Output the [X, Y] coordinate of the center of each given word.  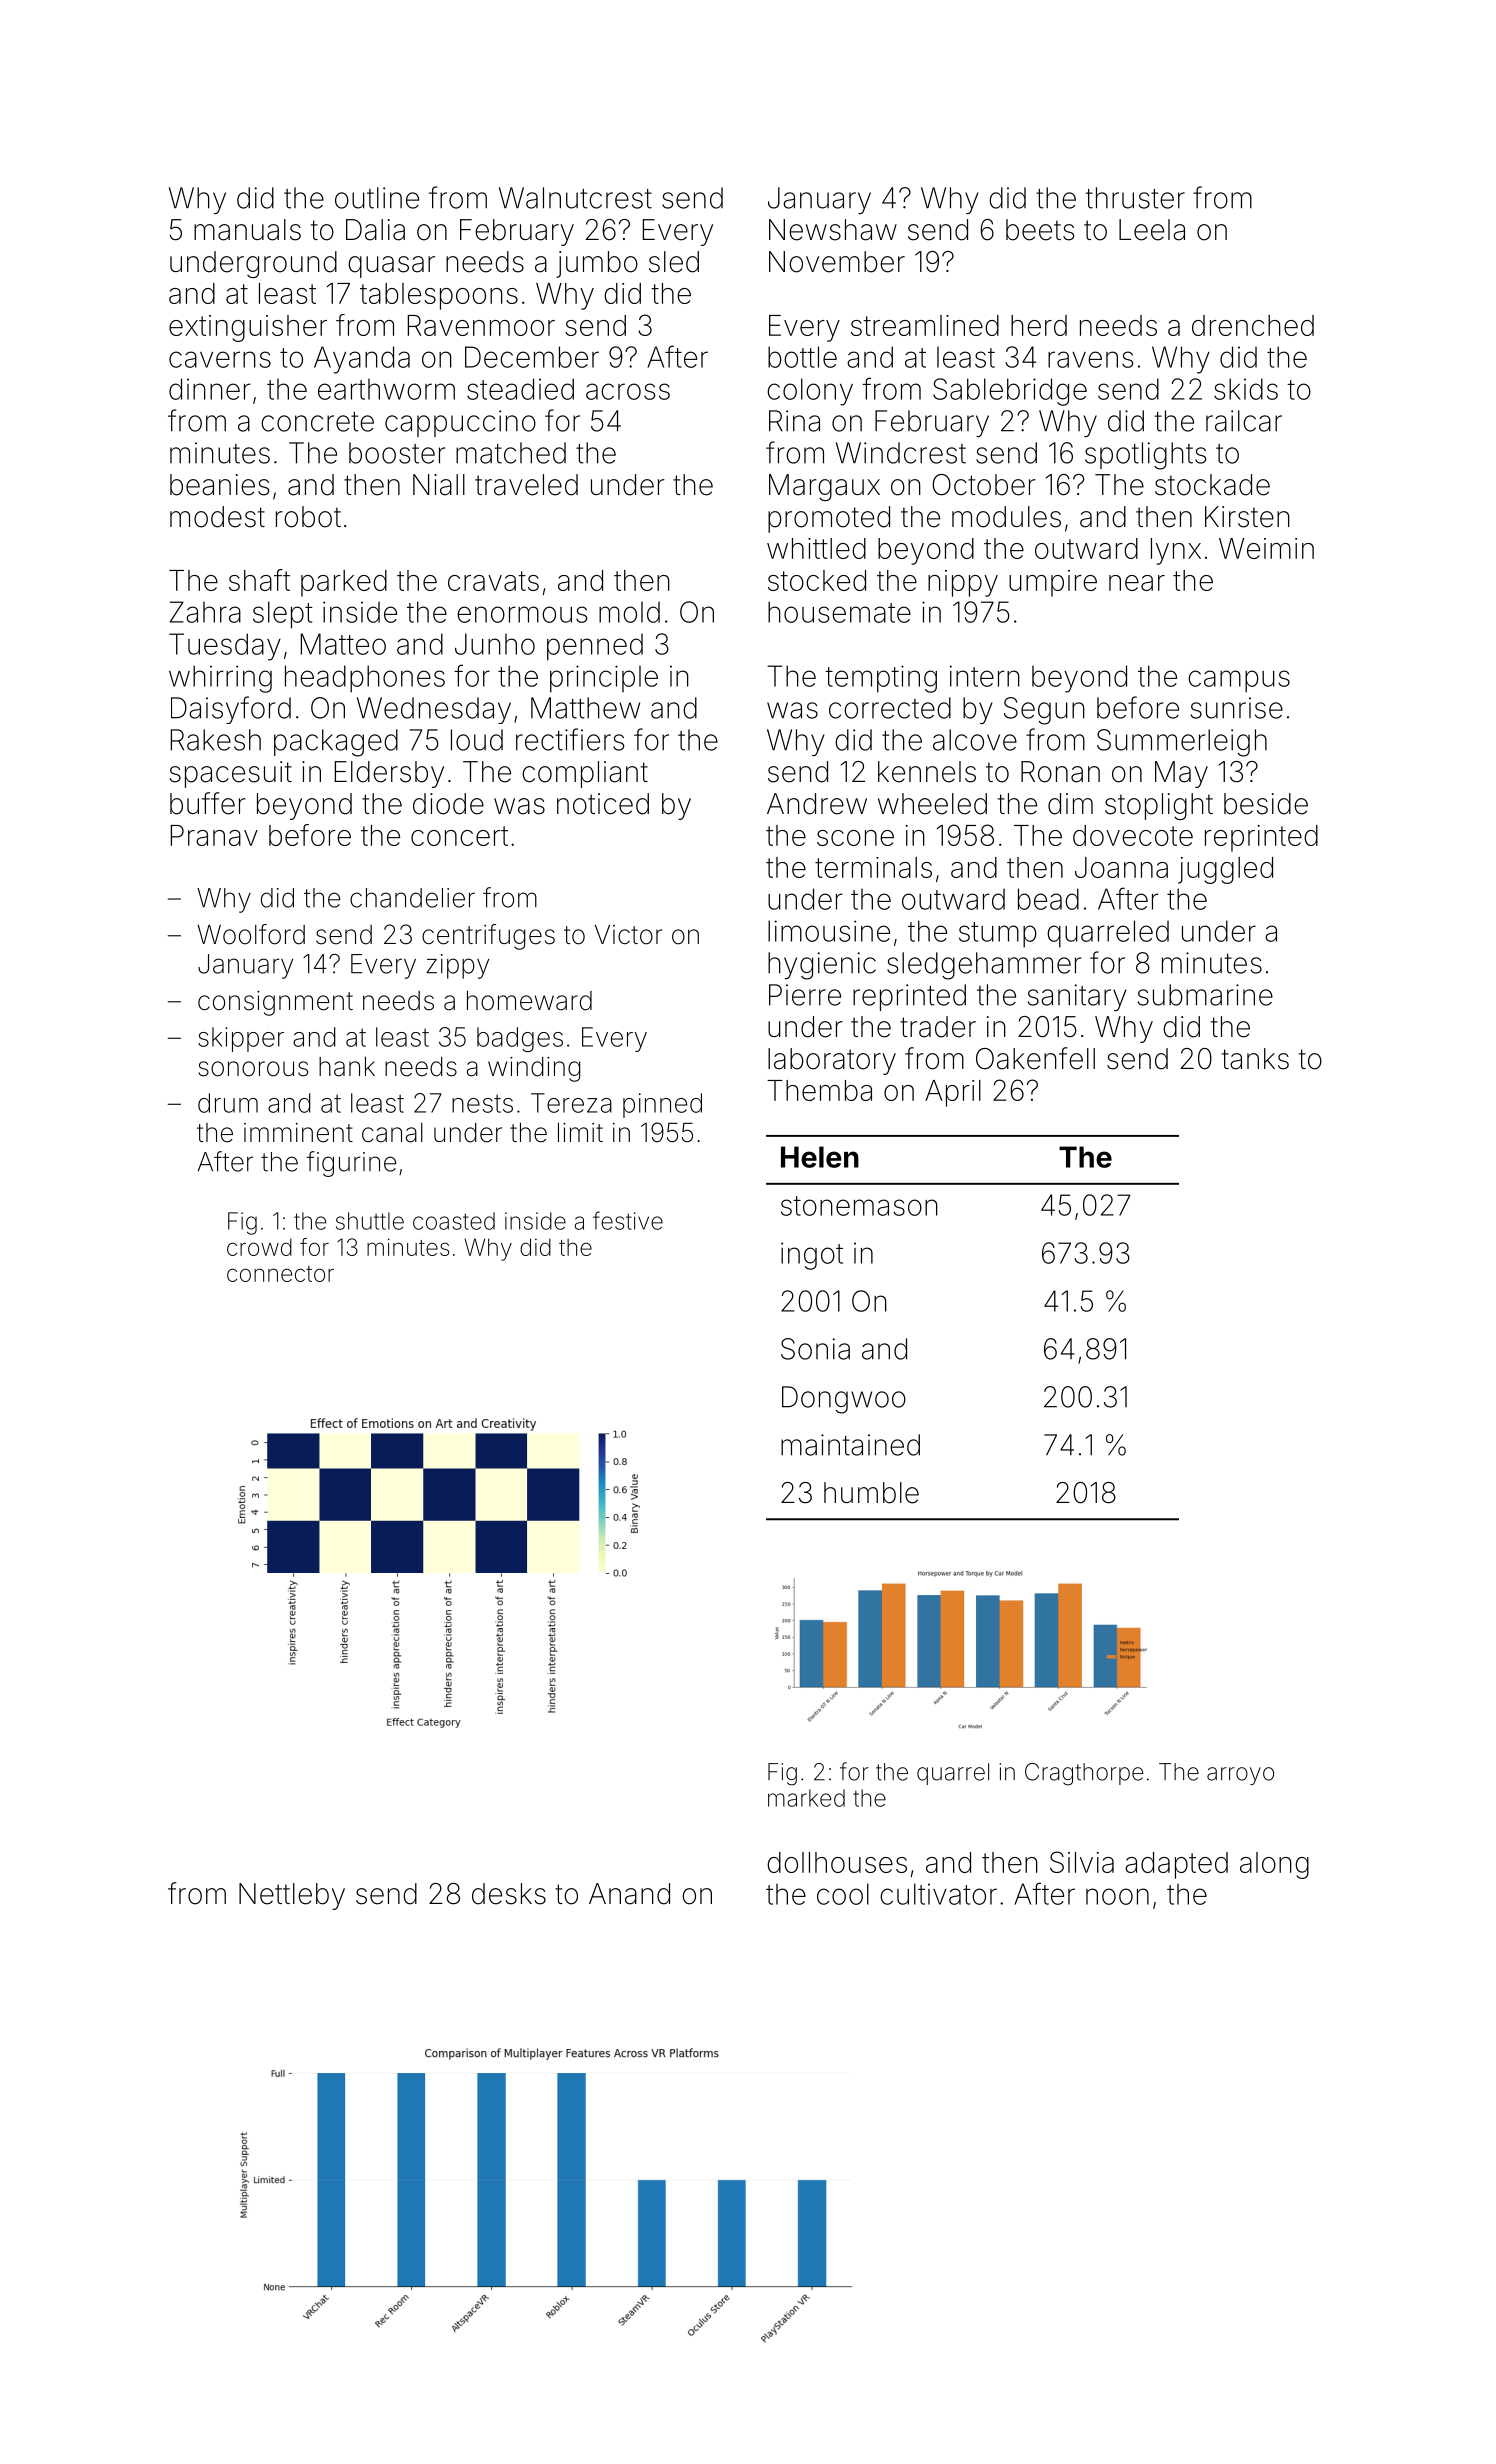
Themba [819, 1090]
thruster [1135, 198]
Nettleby [292, 1896]
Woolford [251, 934]
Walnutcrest [575, 198]
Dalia [375, 230]
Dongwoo [844, 1400]
